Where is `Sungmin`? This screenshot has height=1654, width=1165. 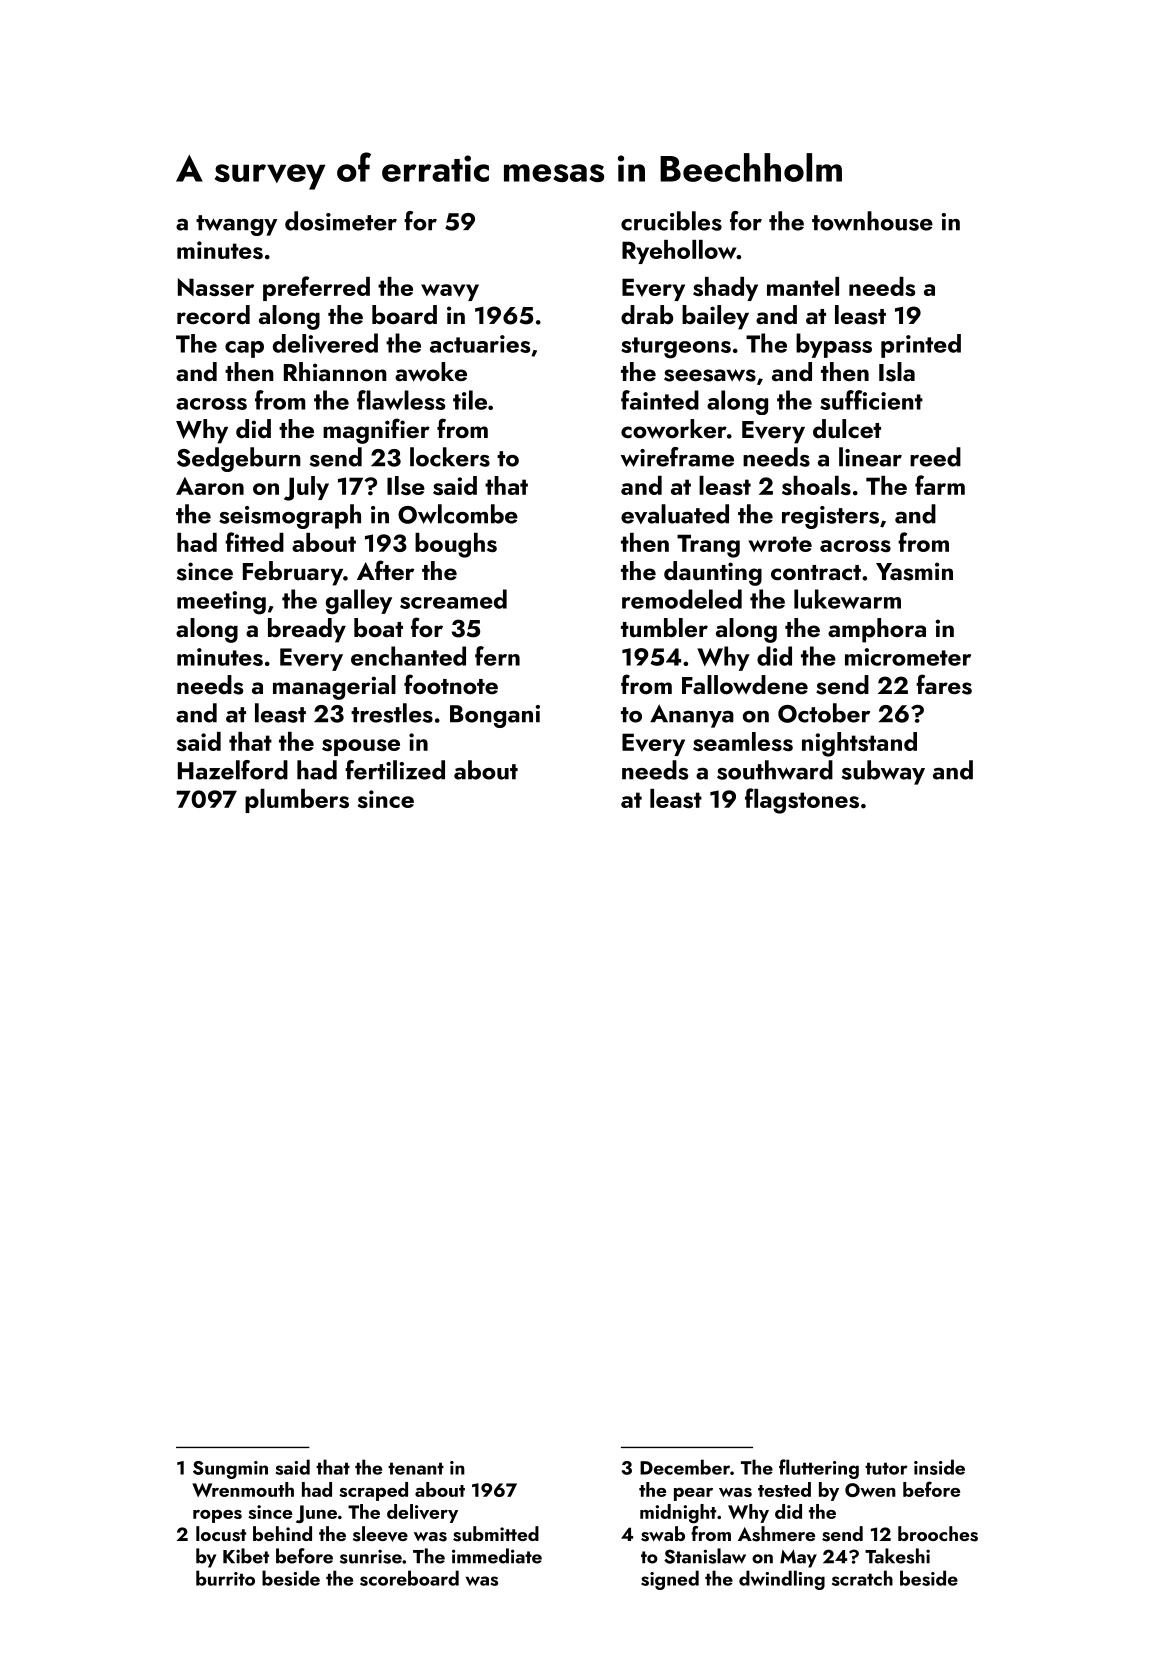
Sungmin is located at coordinates (230, 1470).
